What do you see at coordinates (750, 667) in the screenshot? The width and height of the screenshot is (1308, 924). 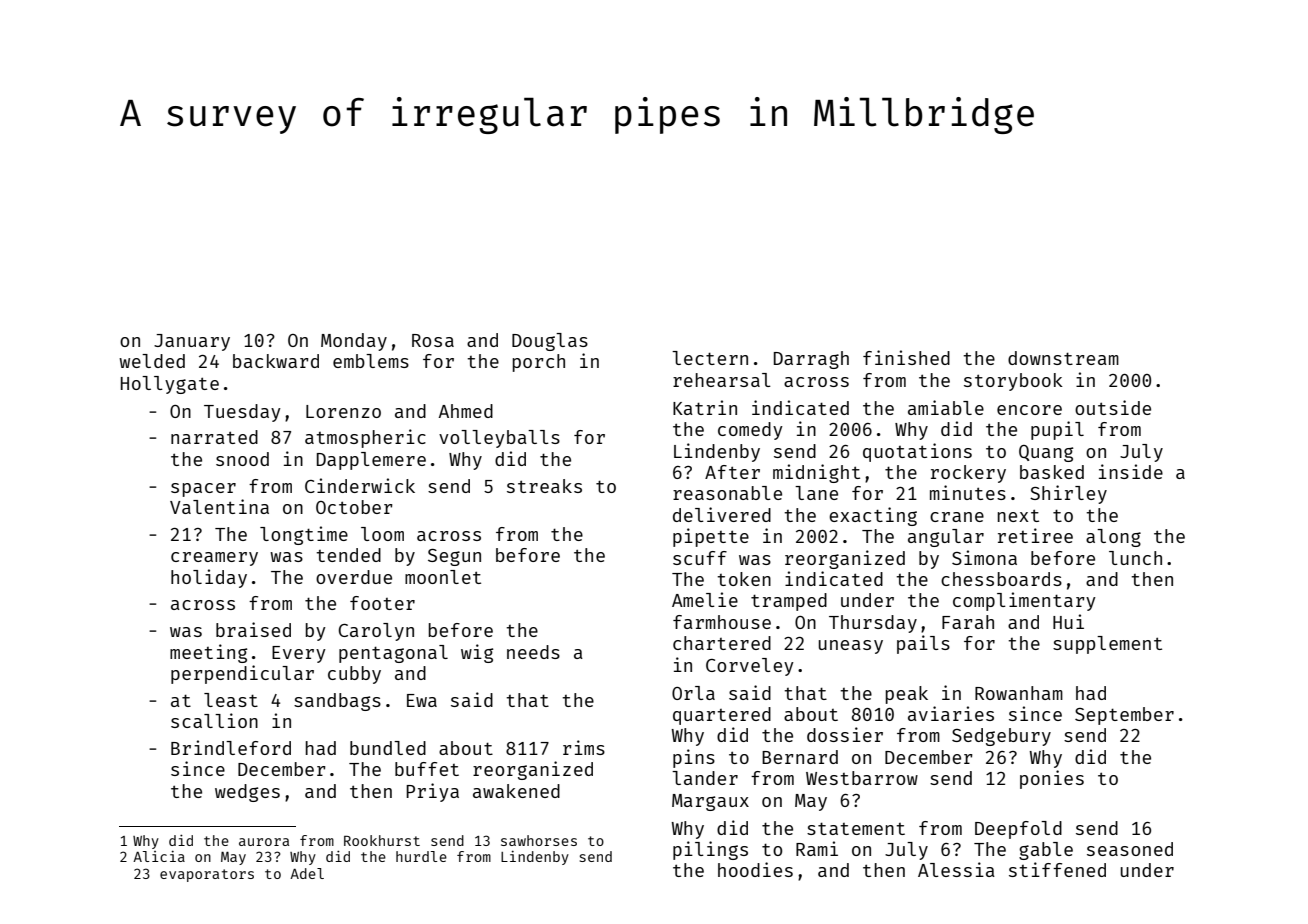 I see `Corveley` at bounding box center [750, 667].
